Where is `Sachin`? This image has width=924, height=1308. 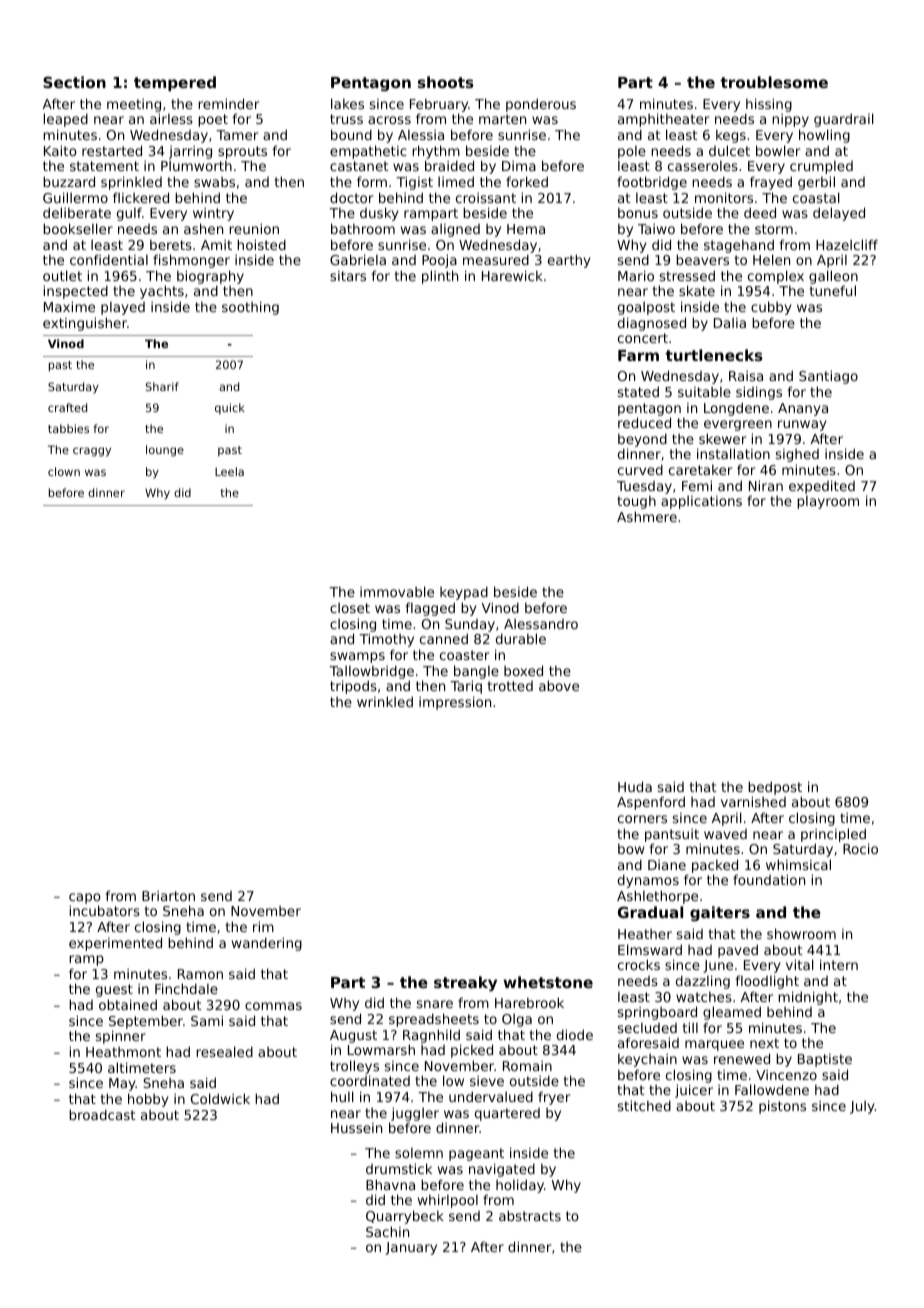
Sachin is located at coordinates (387, 1231).
